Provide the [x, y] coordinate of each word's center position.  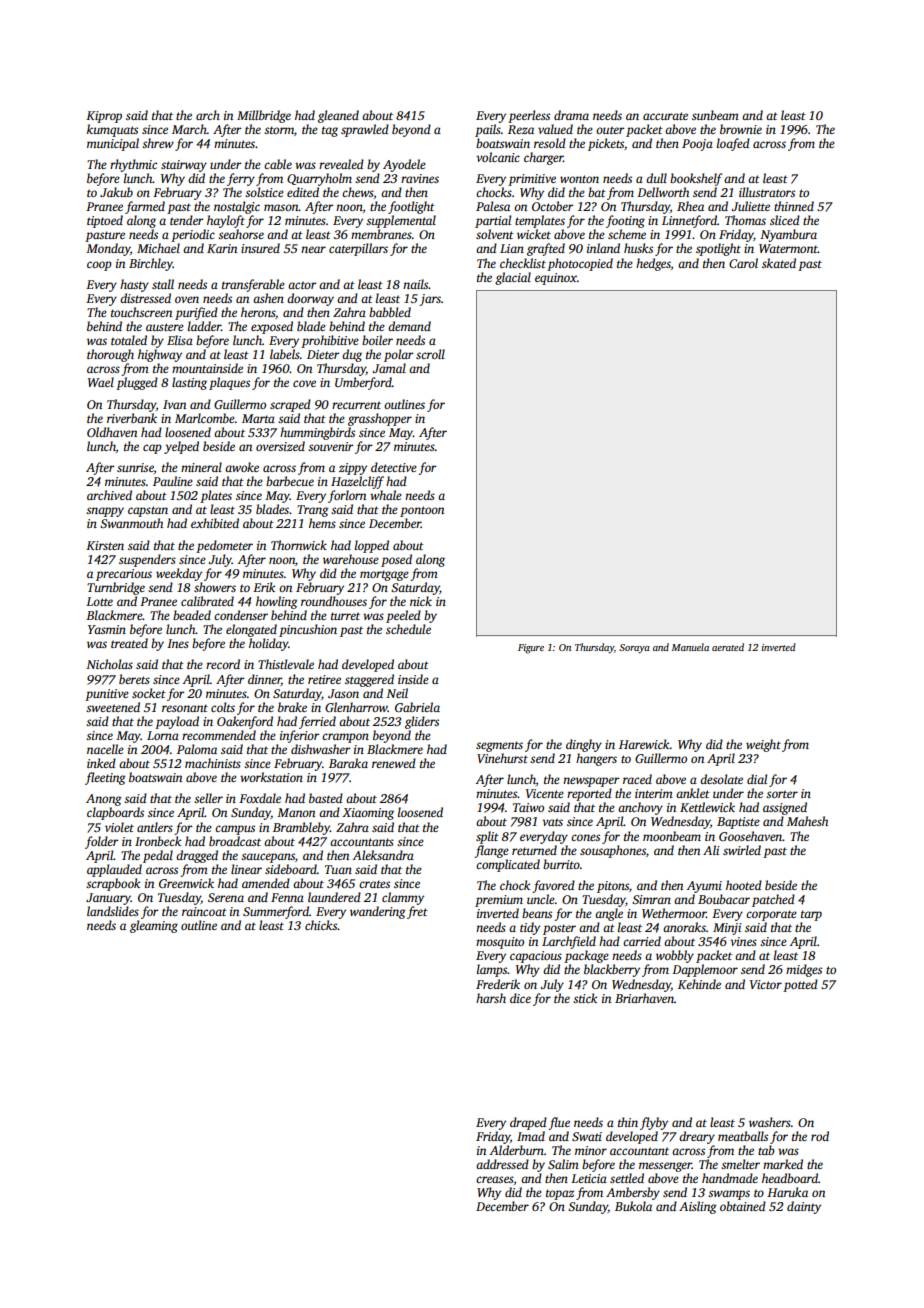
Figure [531, 649]
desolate [721, 779]
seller [208, 798]
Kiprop [104, 117]
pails [488, 130]
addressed [502, 1164]
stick [585, 998]
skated [779, 263]
